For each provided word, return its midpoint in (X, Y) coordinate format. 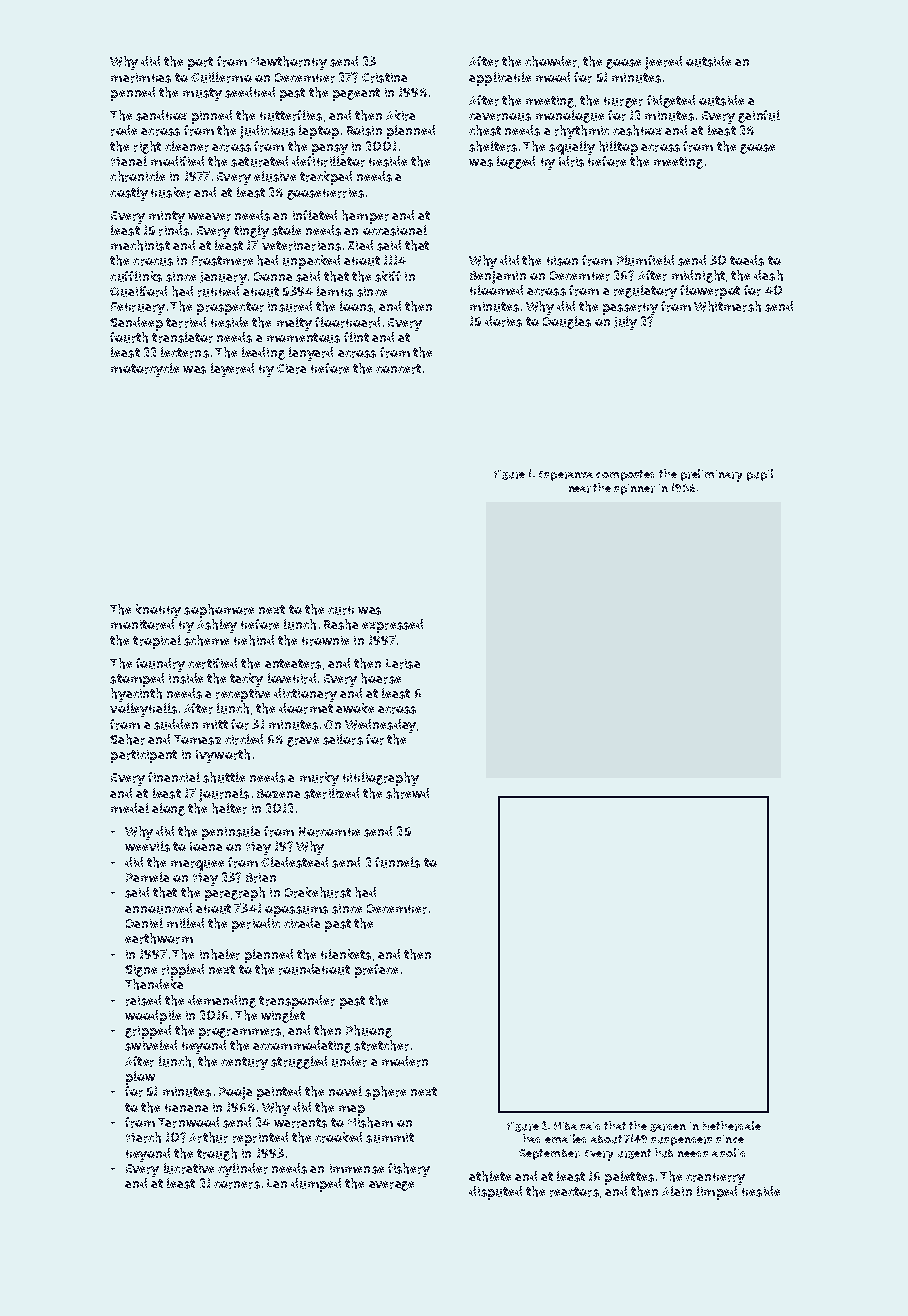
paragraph (235, 894)
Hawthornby (289, 63)
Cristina (384, 78)
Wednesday (380, 726)
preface (376, 971)
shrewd (407, 793)
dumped (316, 1185)
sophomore (219, 611)
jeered (663, 63)
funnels (397, 862)
